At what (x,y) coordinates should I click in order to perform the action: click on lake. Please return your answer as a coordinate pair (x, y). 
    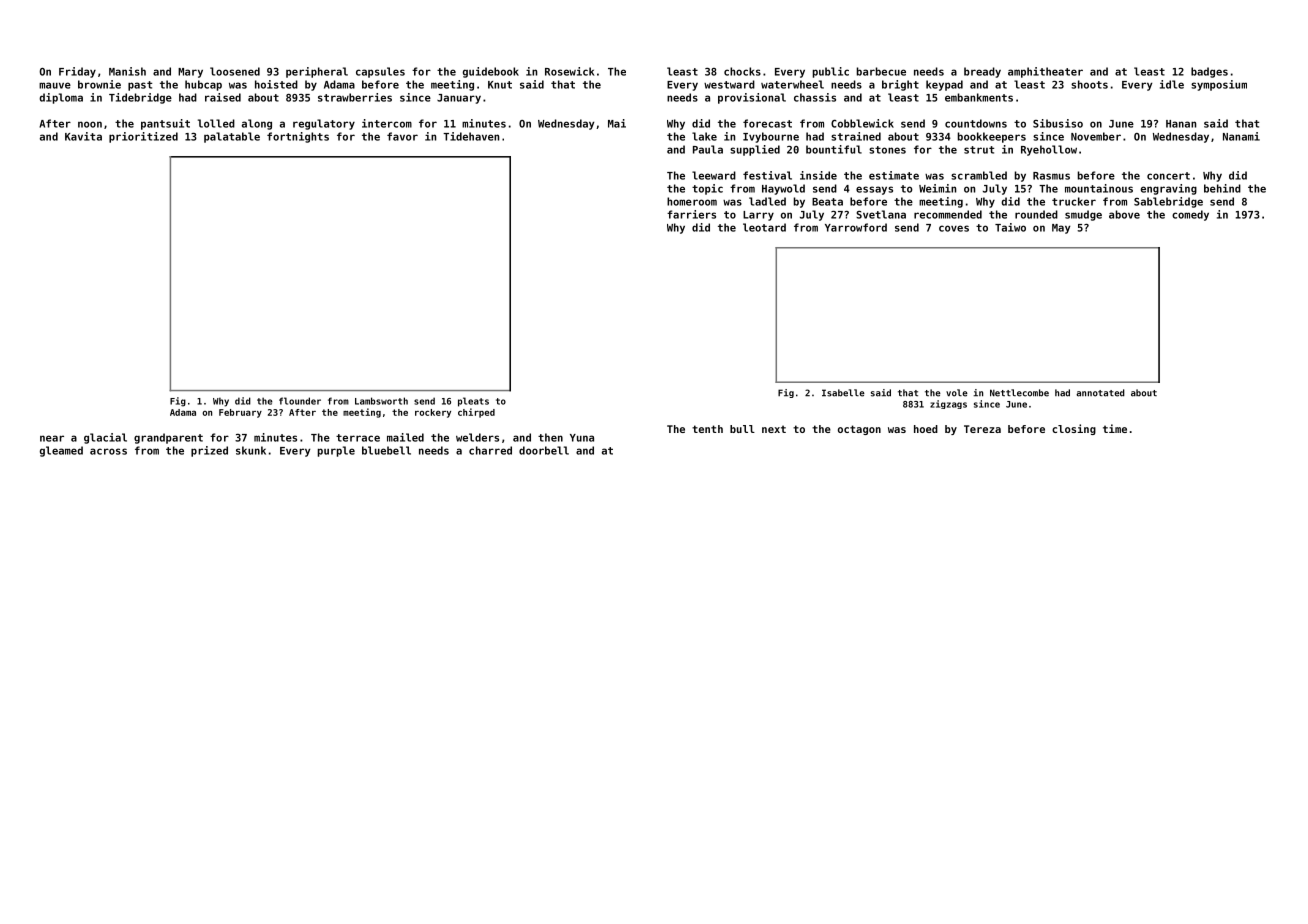
    Looking at the image, I should click on (704, 136).
